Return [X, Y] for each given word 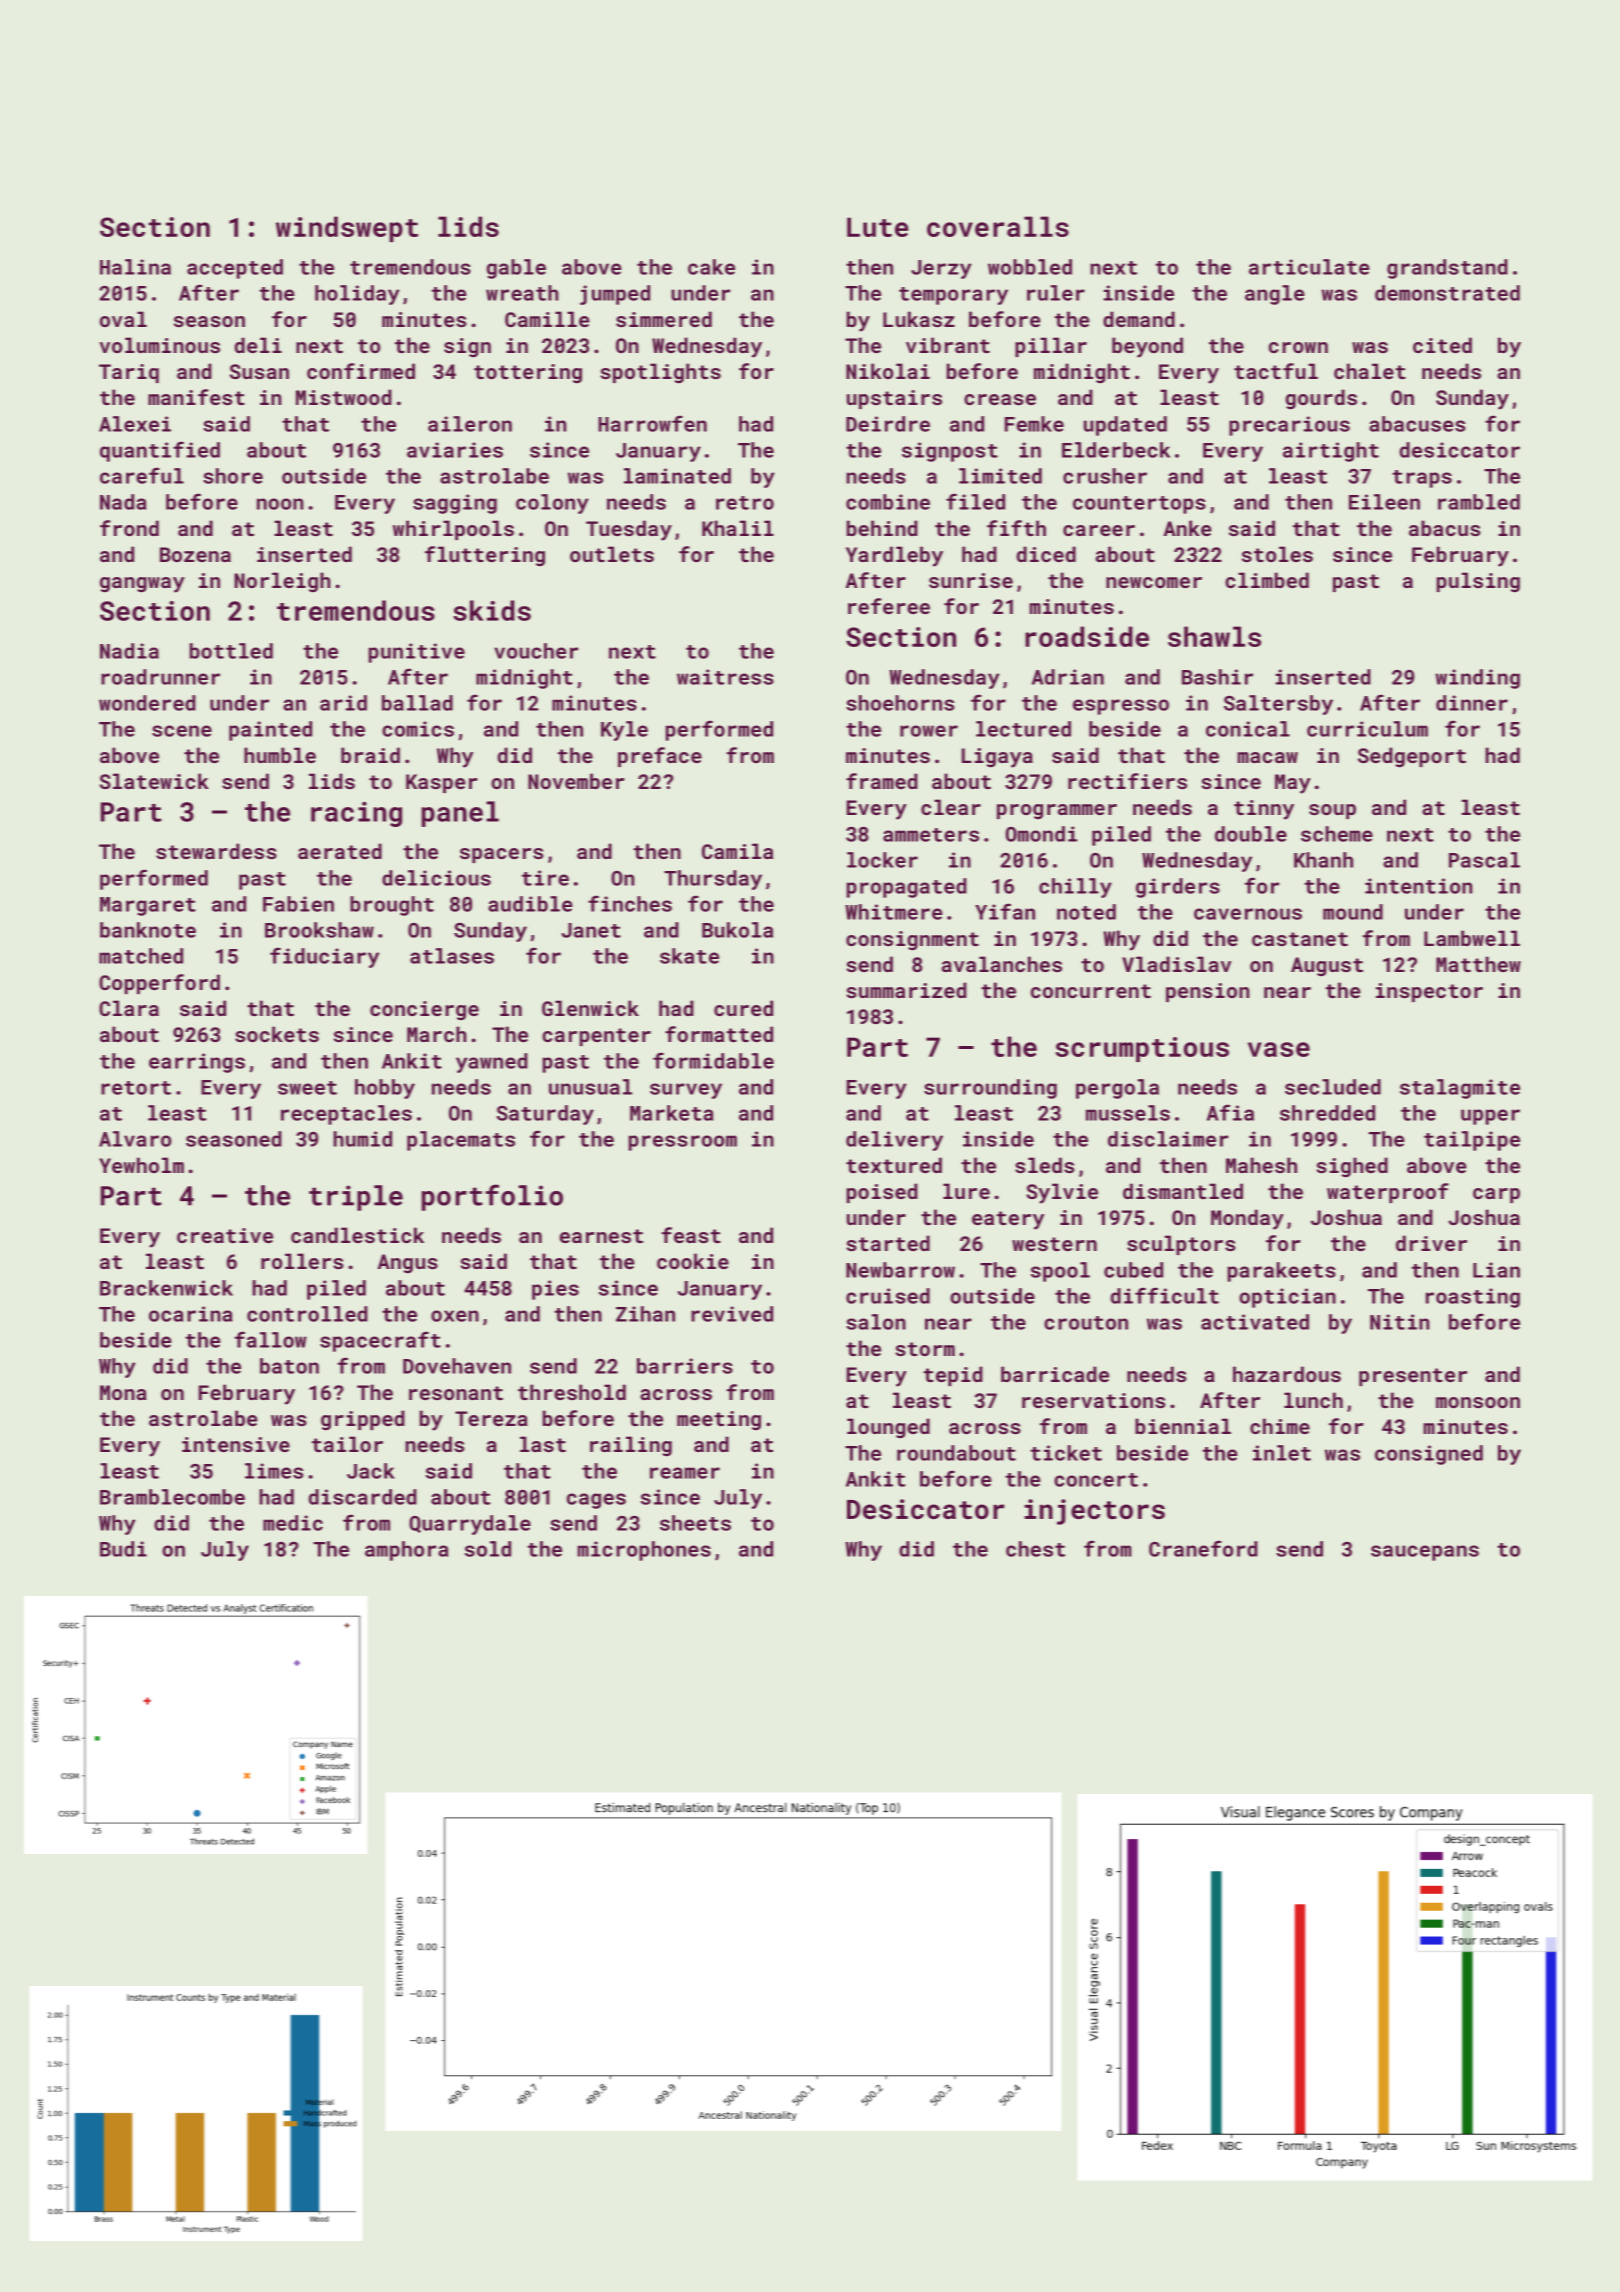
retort [136, 1088]
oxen [455, 1316]
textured [894, 1165]
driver [1431, 1243]
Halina [135, 267]
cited [1442, 345]
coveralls [998, 226]
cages [596, 1501]
